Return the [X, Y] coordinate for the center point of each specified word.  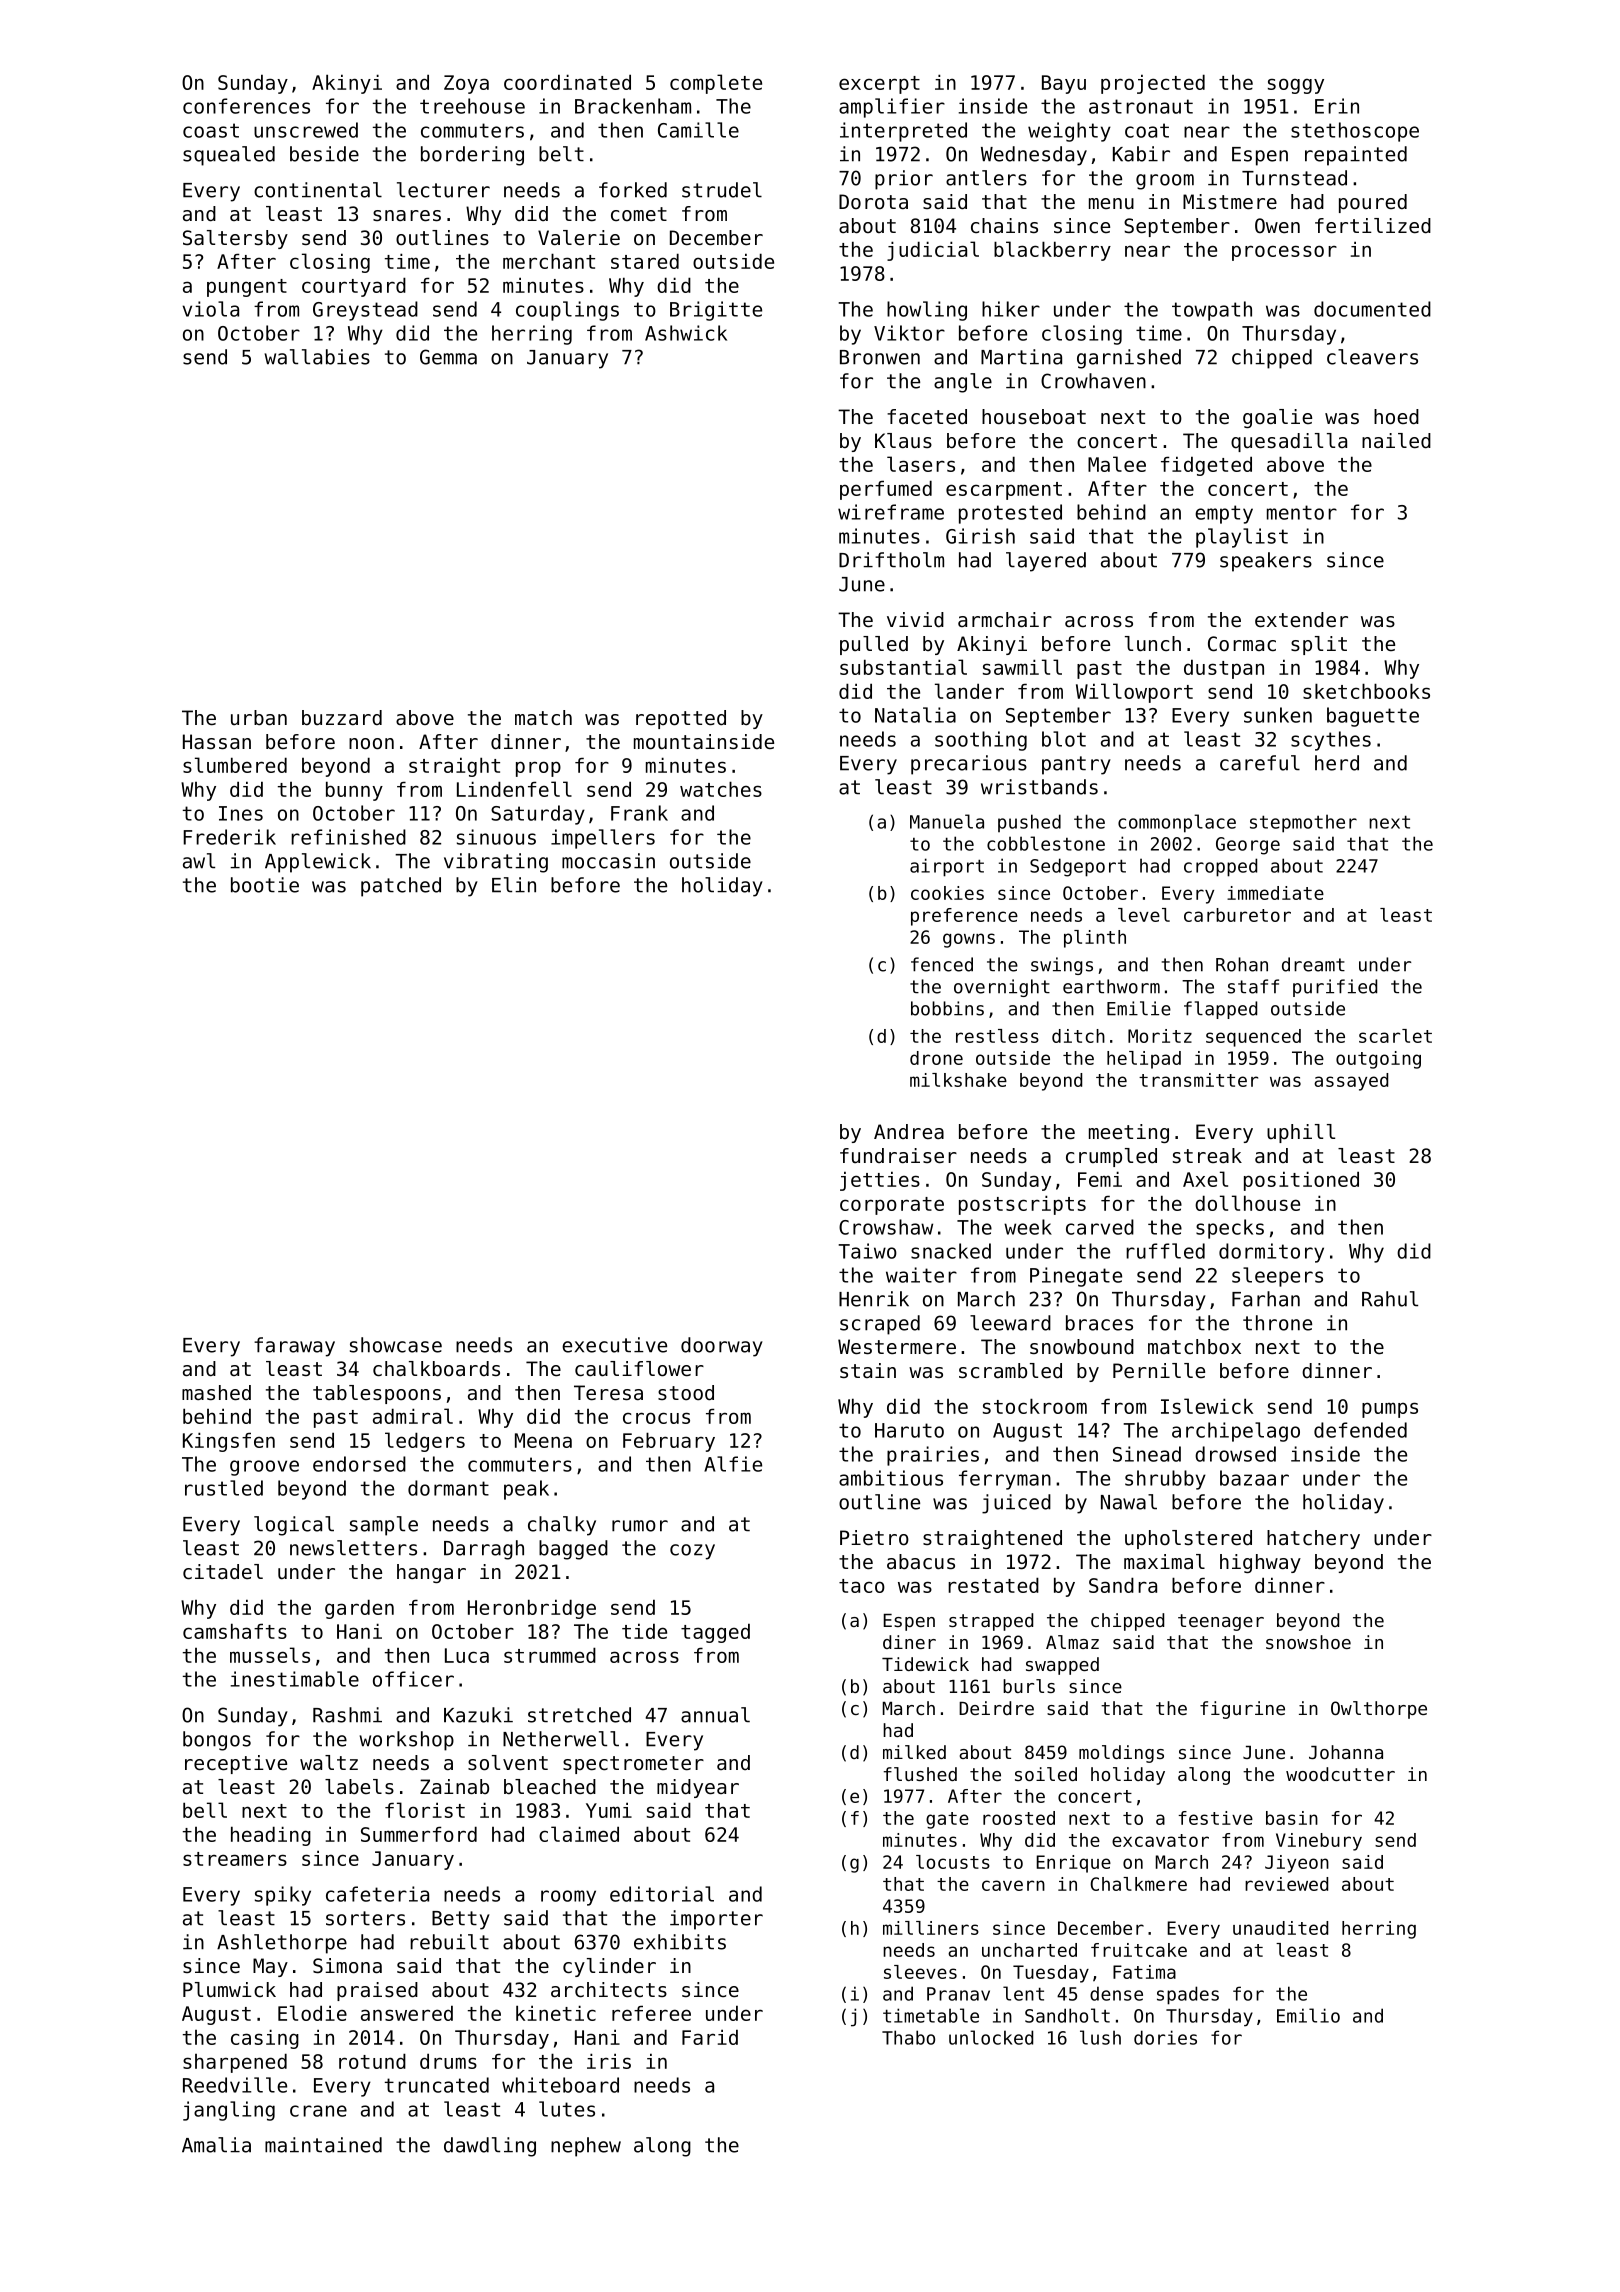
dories [1165, 2037]
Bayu [1064, 84]
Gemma [448, 357]
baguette [1373, 717]
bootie [265, 885]
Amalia [216, 2145]
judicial [933, 251]
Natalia [915, 715]
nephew [586, 2147]
